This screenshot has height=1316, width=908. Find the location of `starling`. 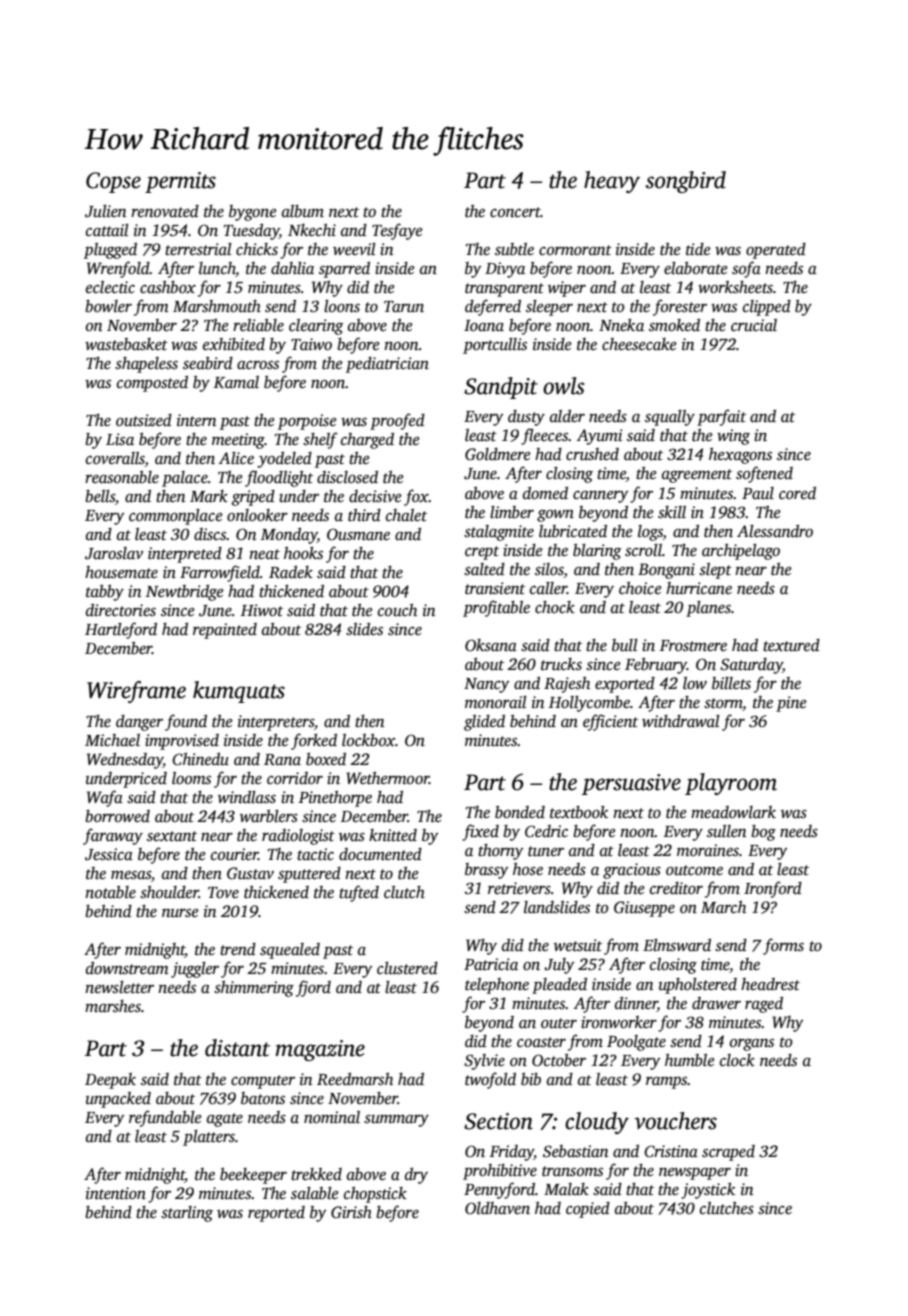

starling is located at coordinates (187, 1214).
